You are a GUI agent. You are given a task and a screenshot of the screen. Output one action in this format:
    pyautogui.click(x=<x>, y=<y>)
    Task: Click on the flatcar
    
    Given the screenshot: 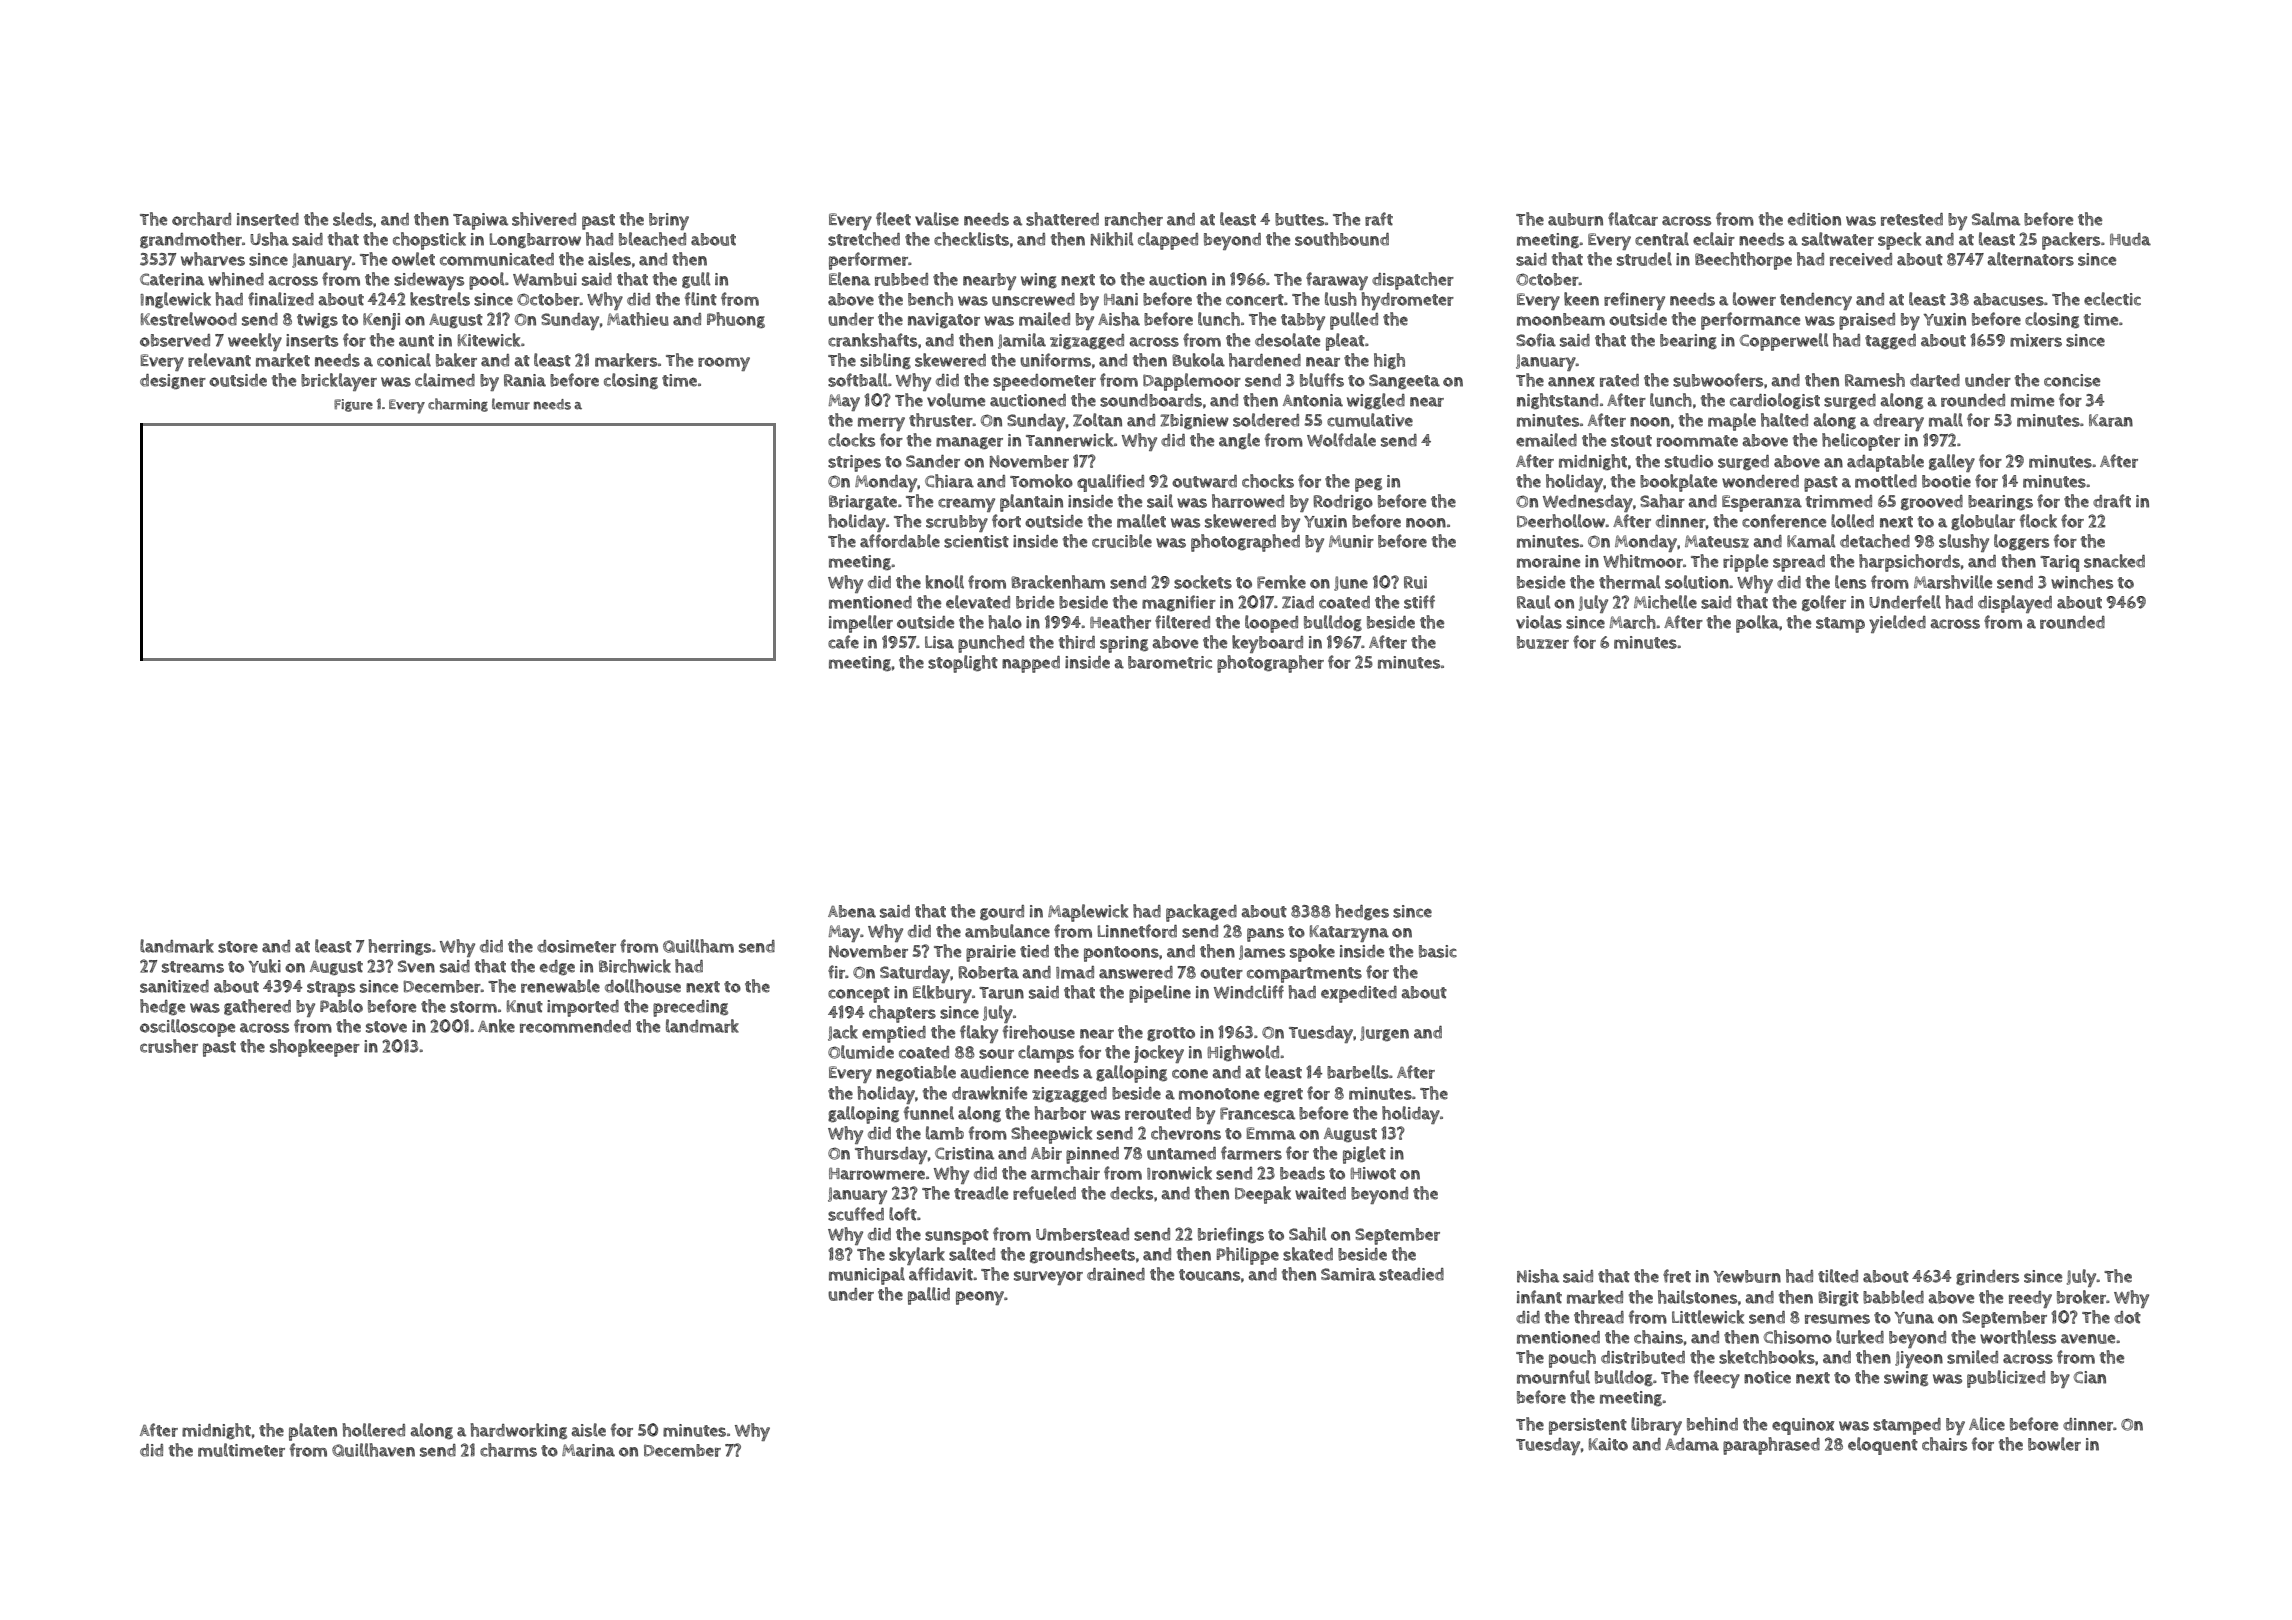 What is the action you would take?
    pyautogui.click(x=1633, y=219)
